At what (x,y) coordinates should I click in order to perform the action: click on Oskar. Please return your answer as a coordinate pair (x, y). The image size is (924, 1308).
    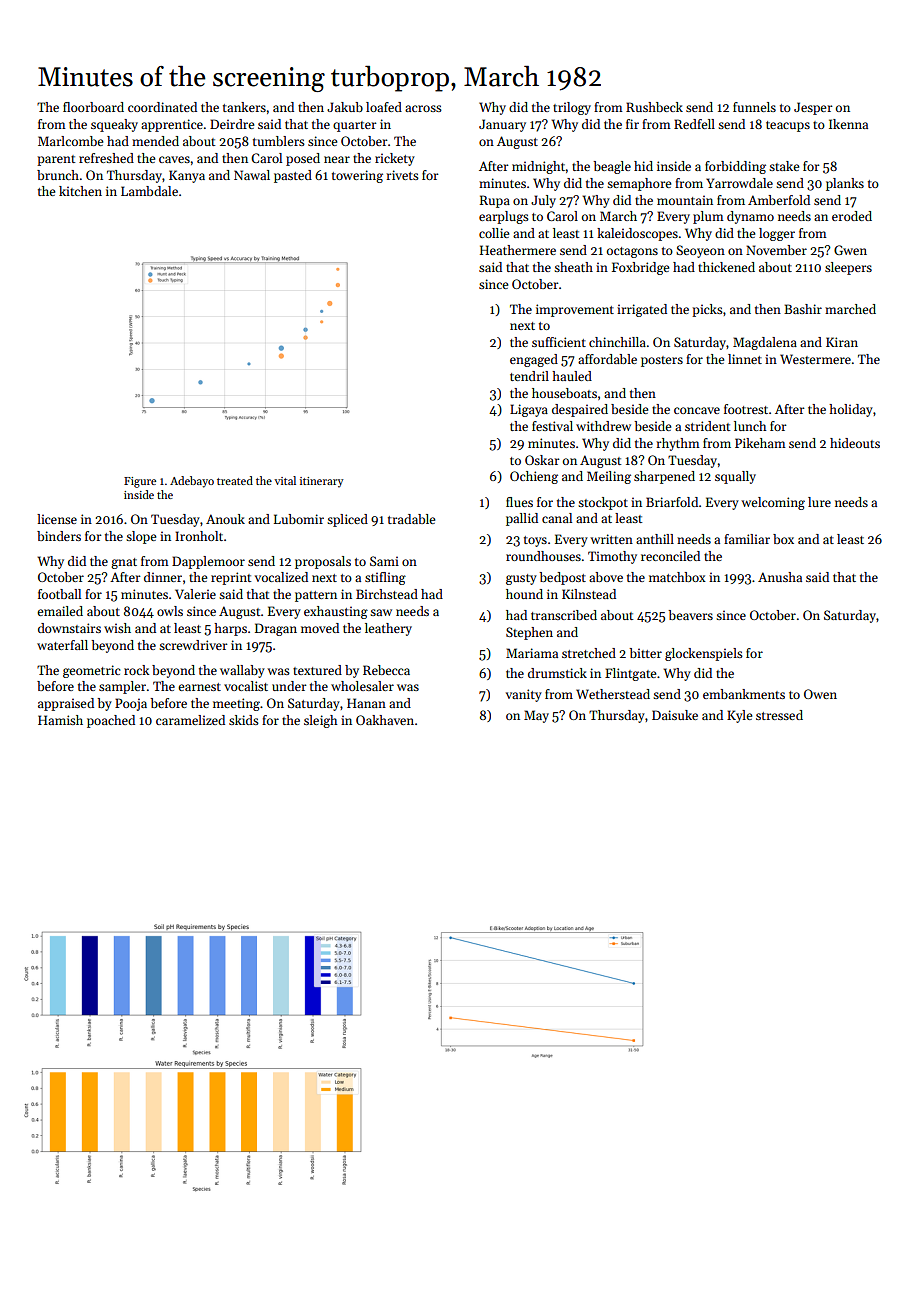
    Looking at the image, I should click on (542, 460).
